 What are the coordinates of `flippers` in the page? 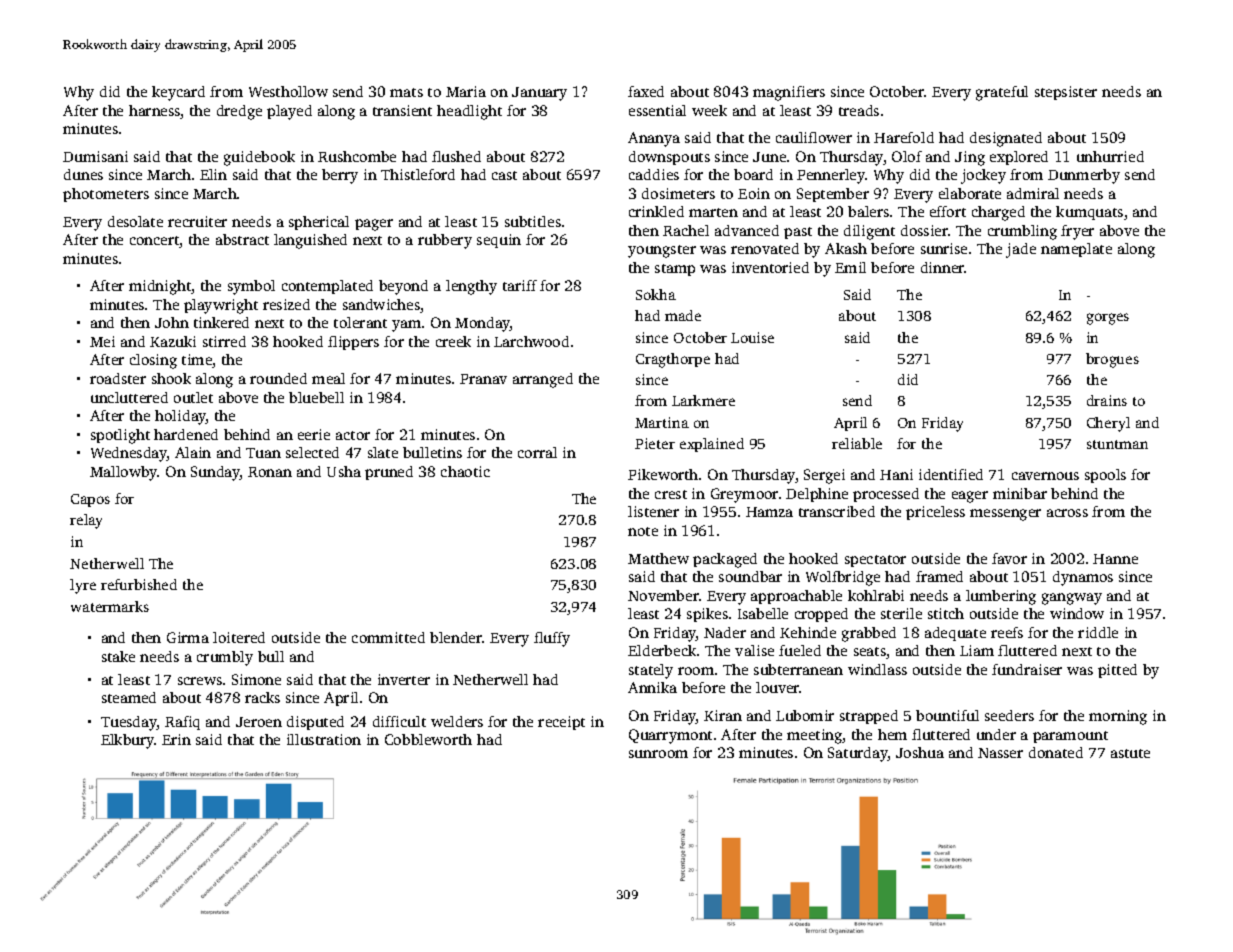 It's located at (353, 343).
